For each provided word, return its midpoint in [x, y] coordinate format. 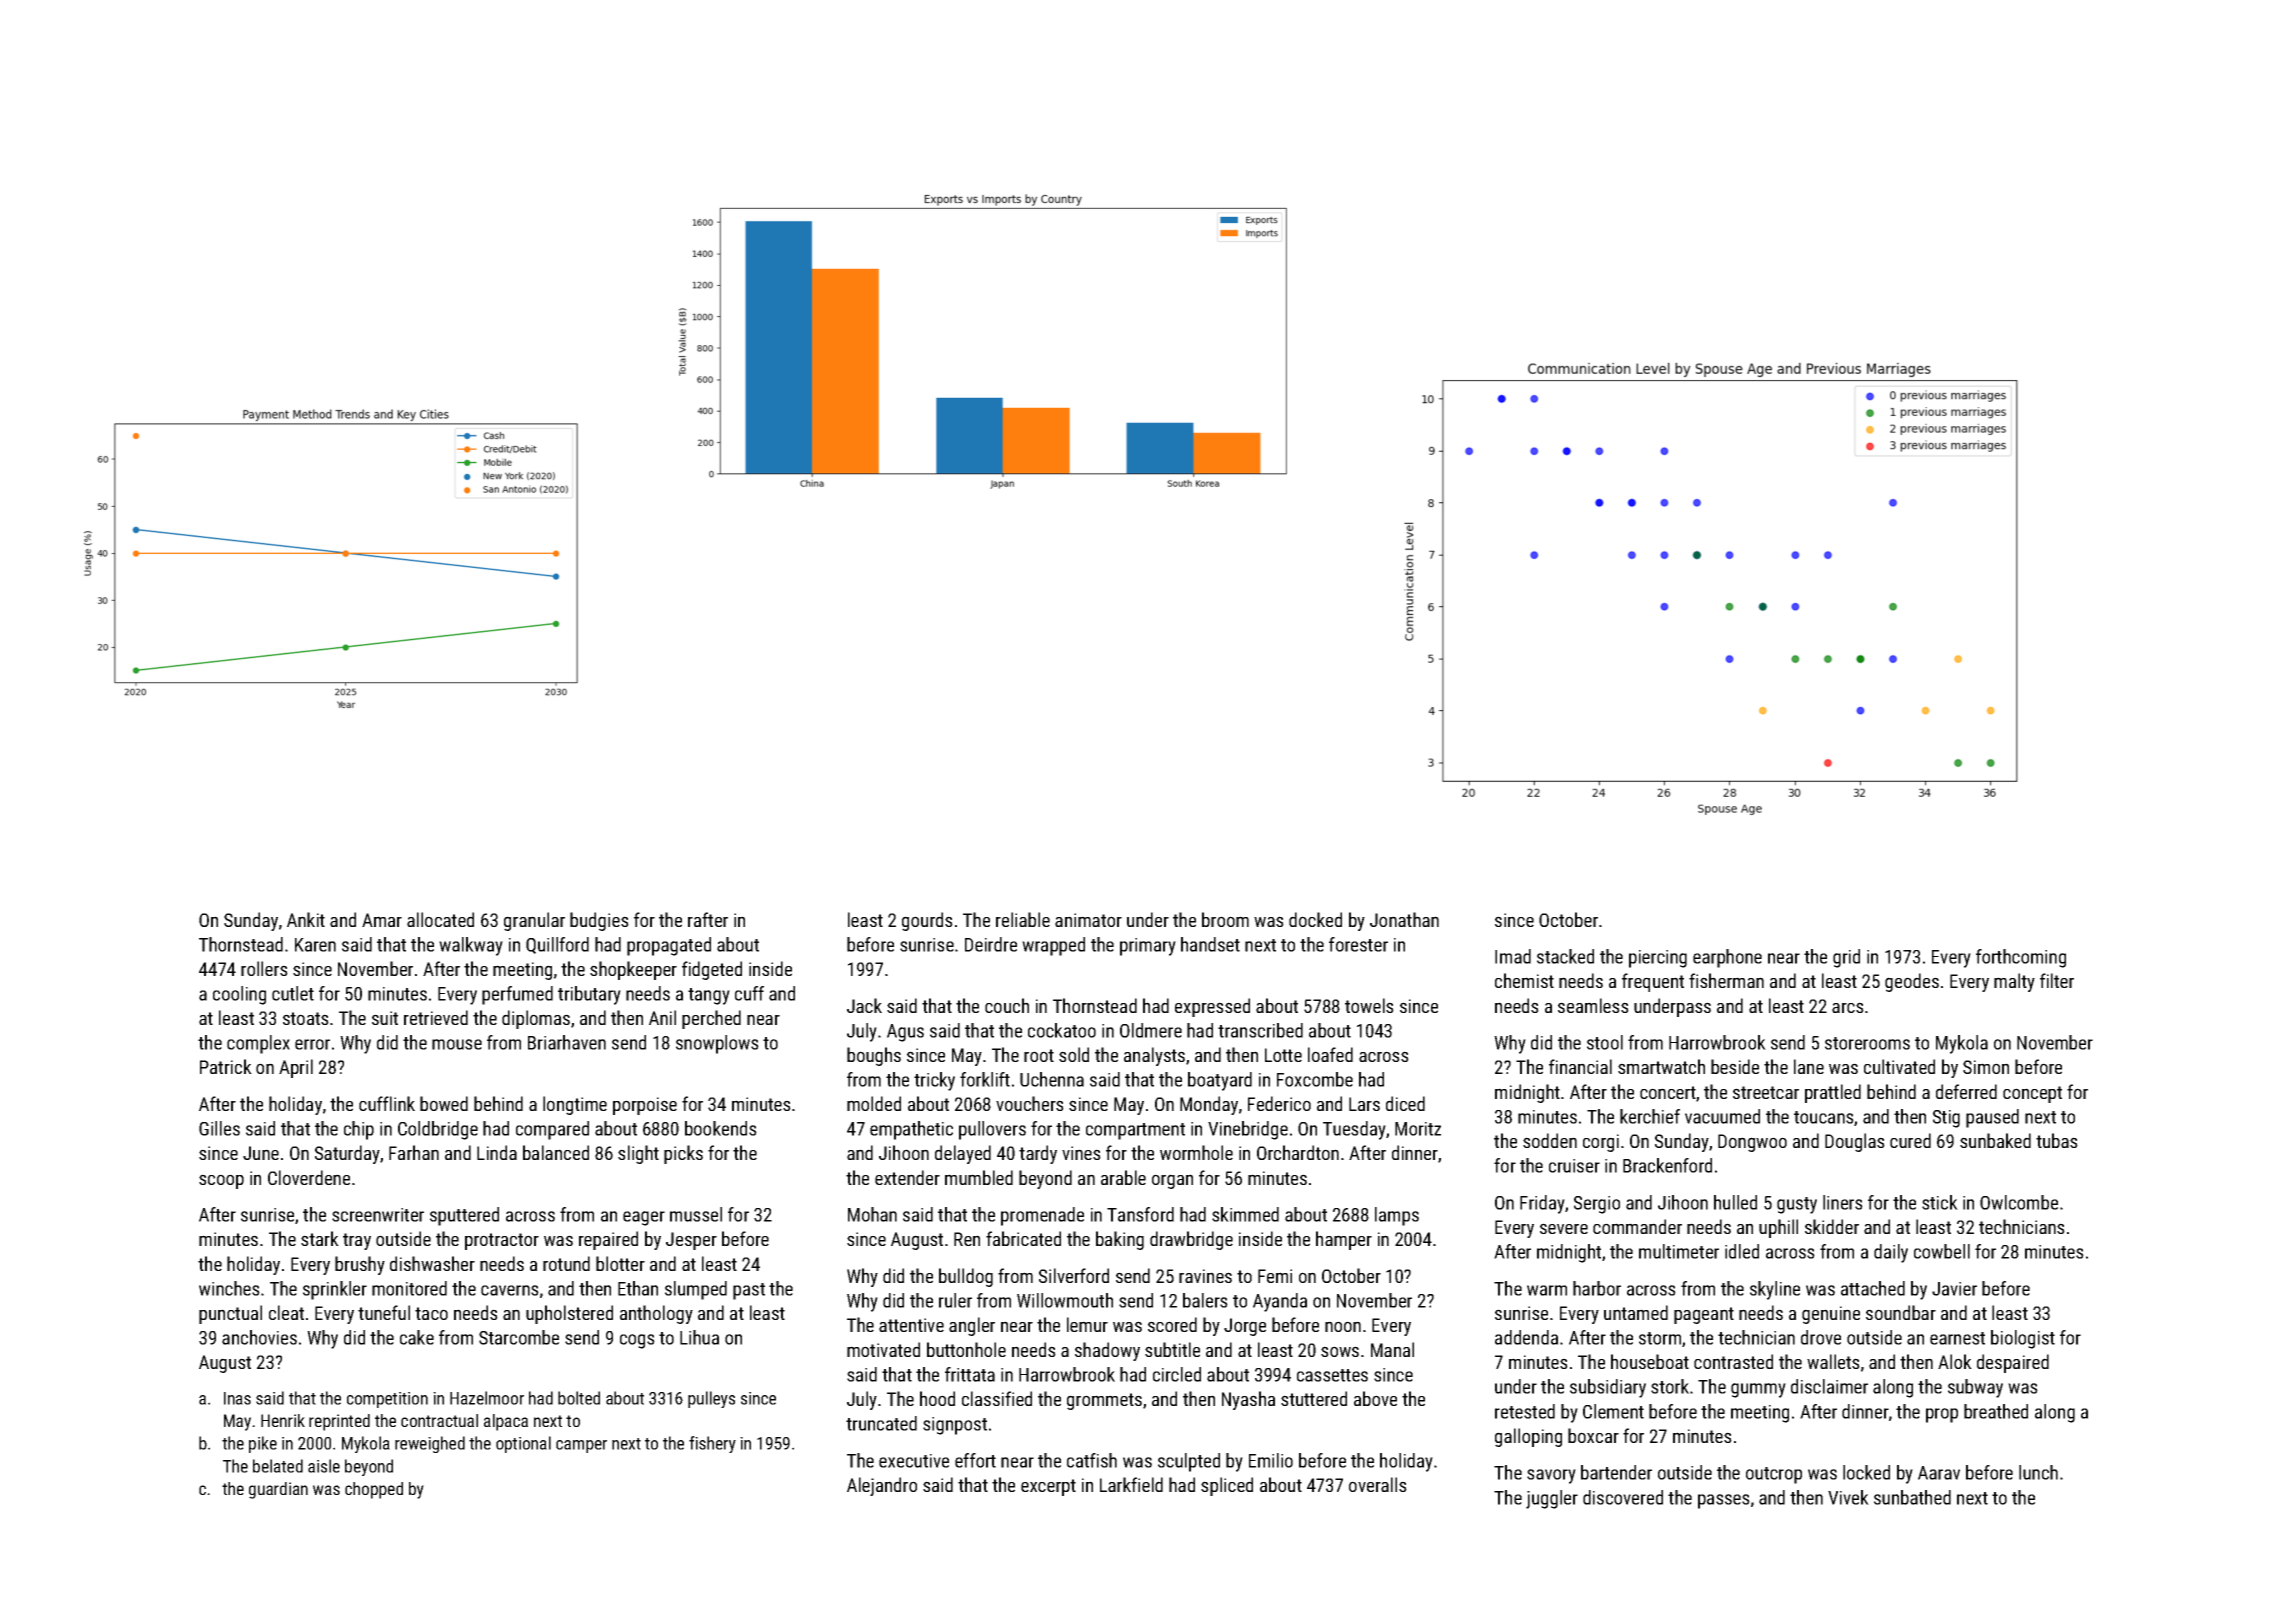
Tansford [1140, 1214]
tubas [2057, 1140]
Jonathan [1404, 919]
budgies [599, 921]
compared [552, 1130]
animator [1088, 920]
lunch [2038, 1472]
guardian [278, 1490]
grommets [1104, 1401]
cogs [637, 1341]
